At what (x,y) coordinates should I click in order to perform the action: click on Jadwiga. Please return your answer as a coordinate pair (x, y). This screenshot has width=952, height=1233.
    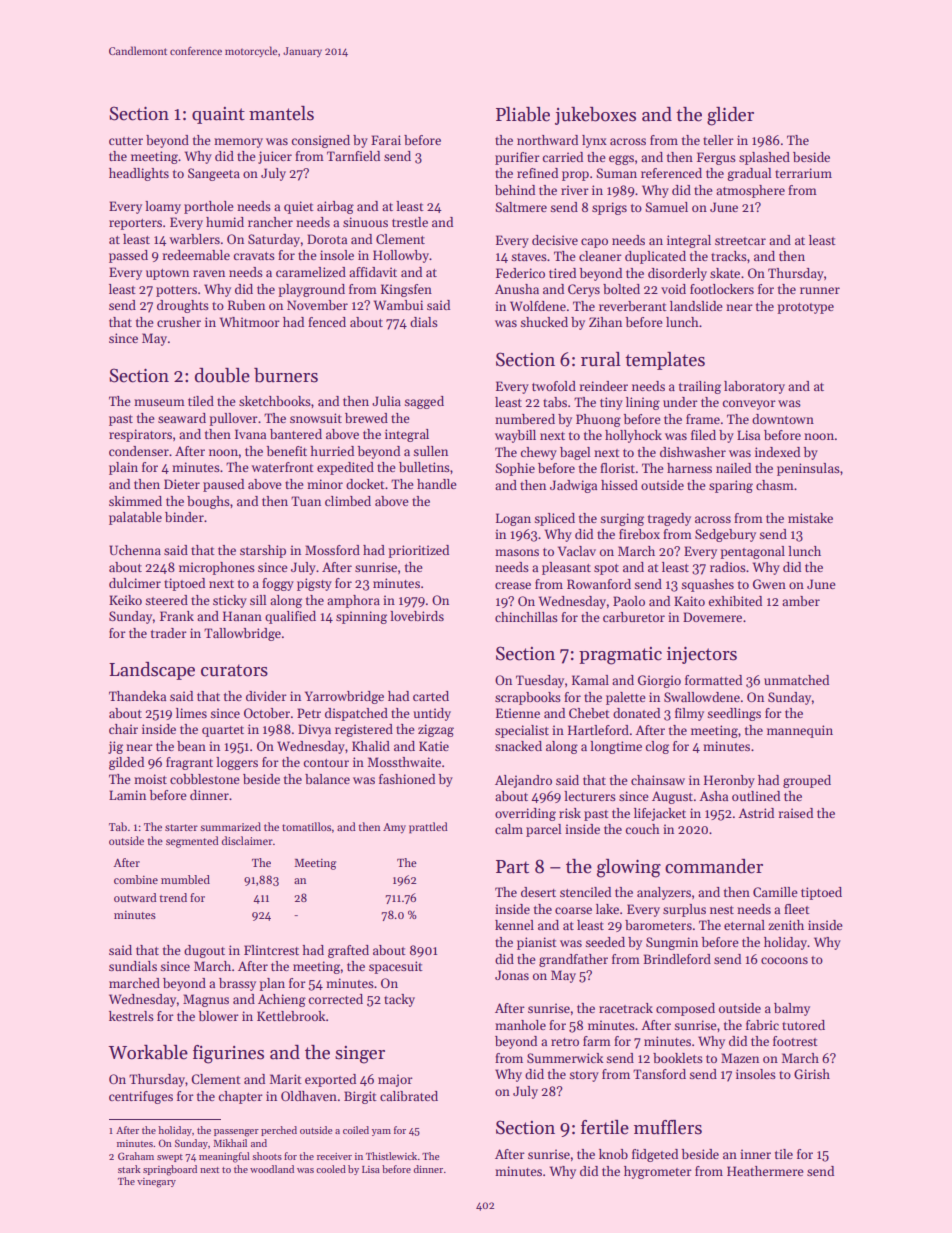
    Looking at the image, I should click on (573, 486).
